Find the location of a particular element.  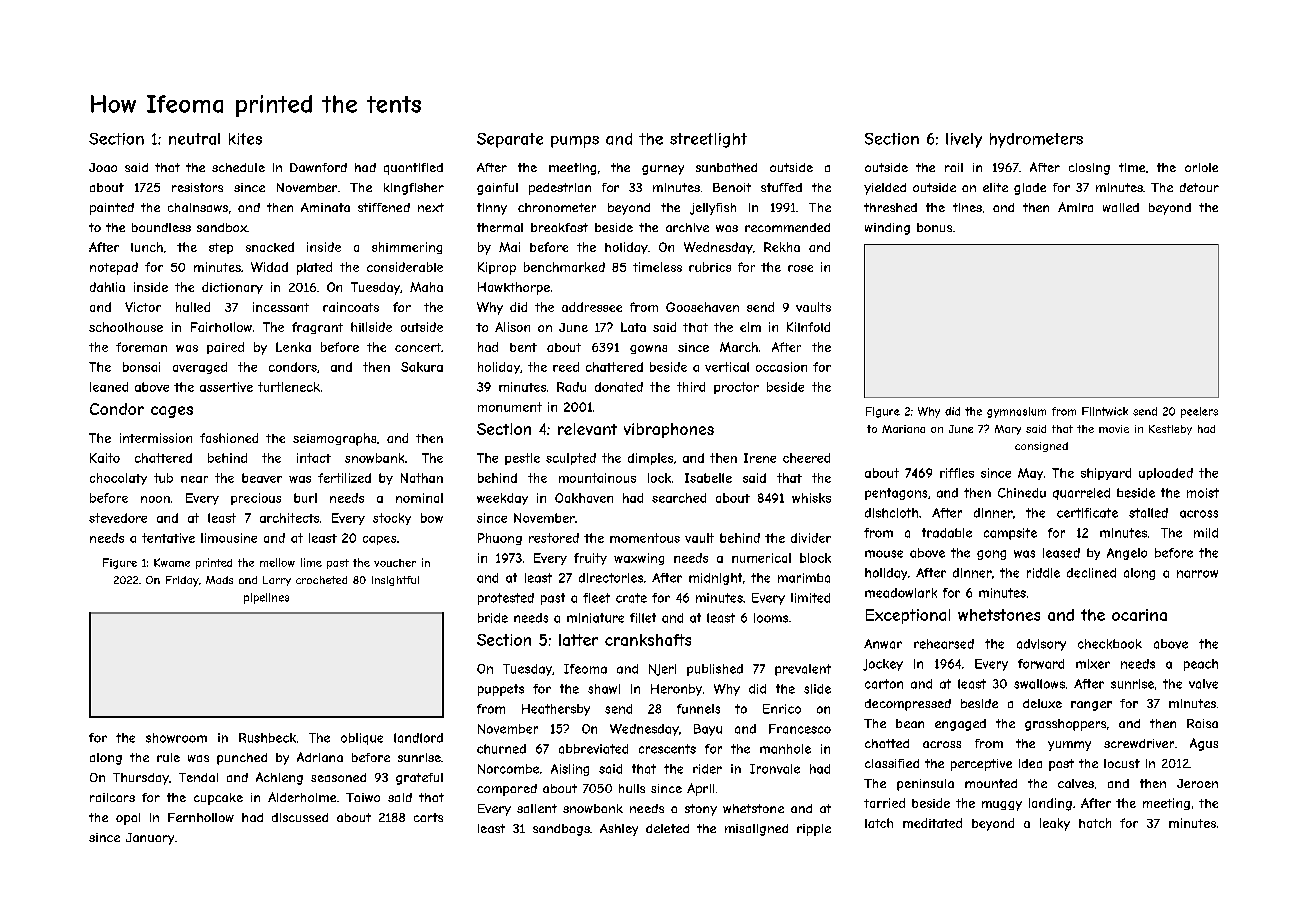

wailed is located at coordinates (1121, 207).
